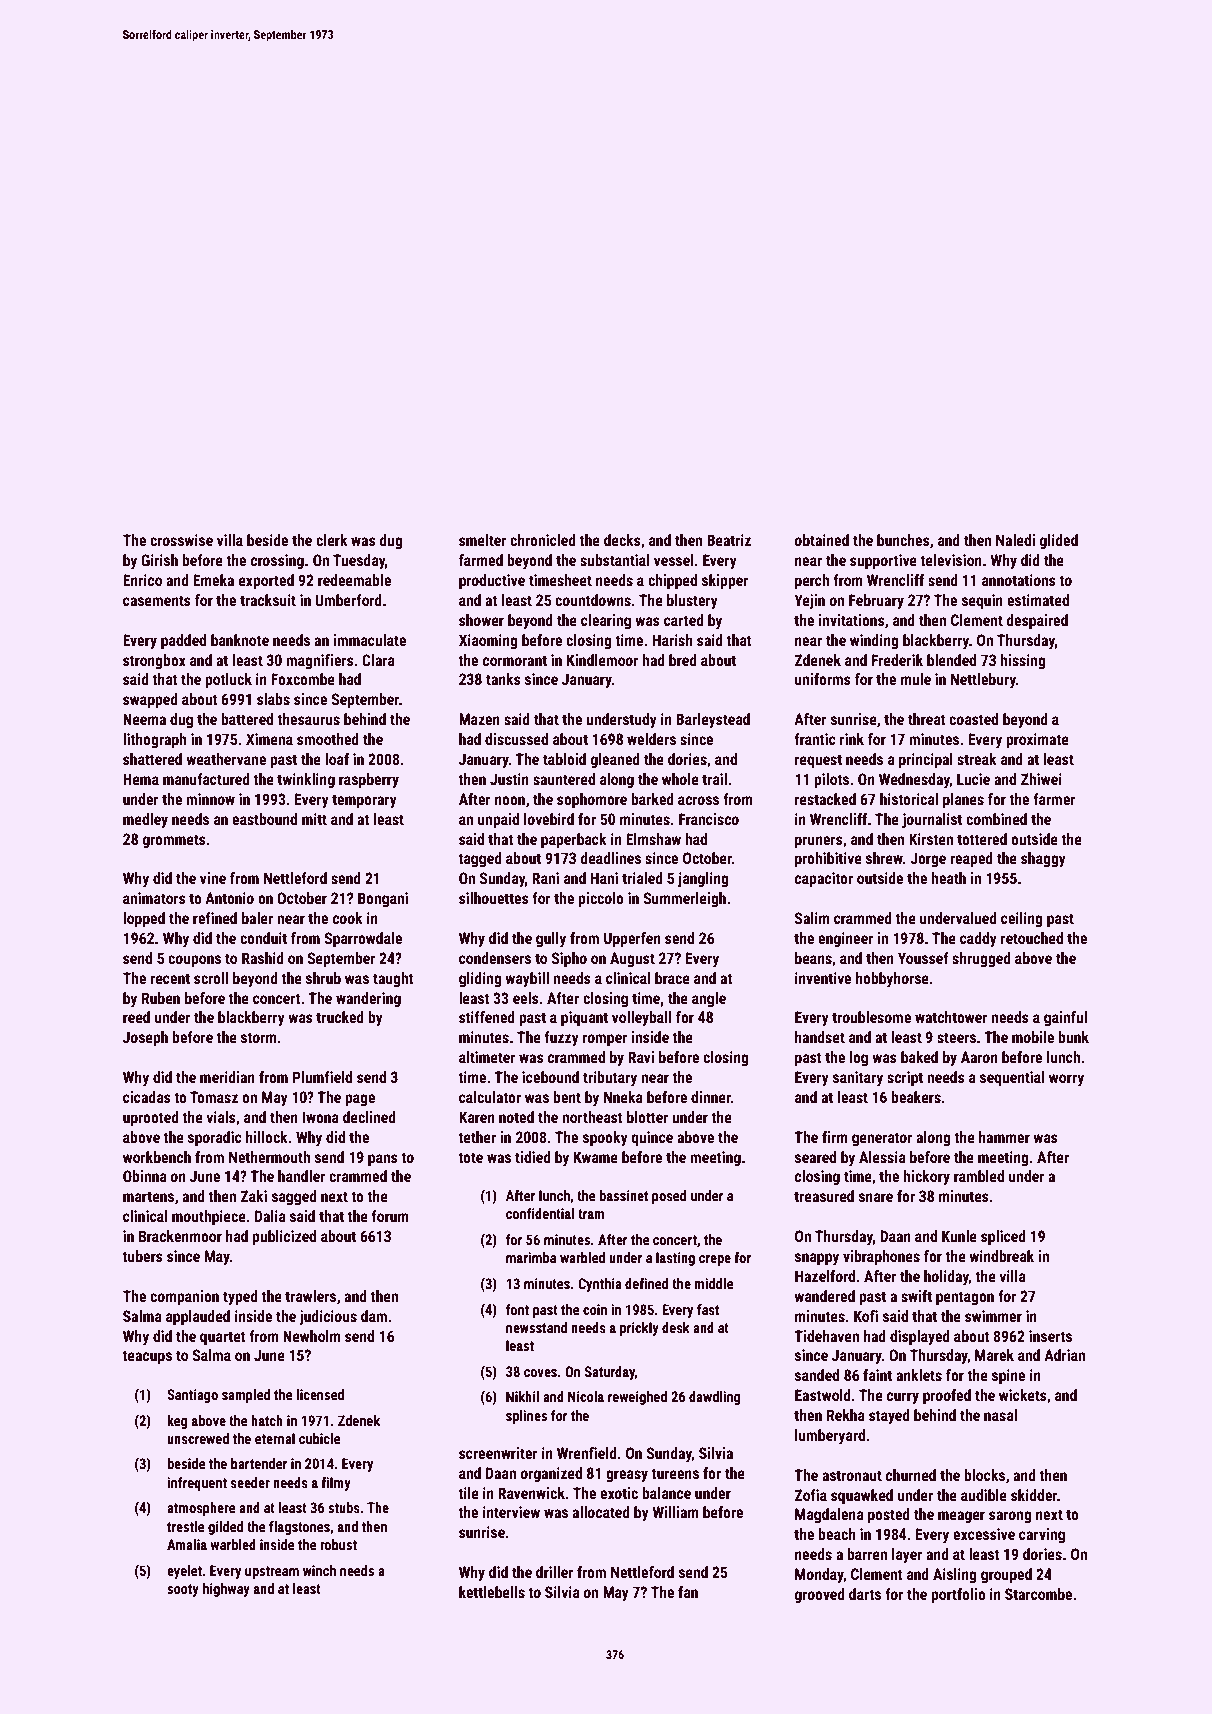  Describe the element at coordinates (823, 679) in the image. I see `uniforms` at that location.
